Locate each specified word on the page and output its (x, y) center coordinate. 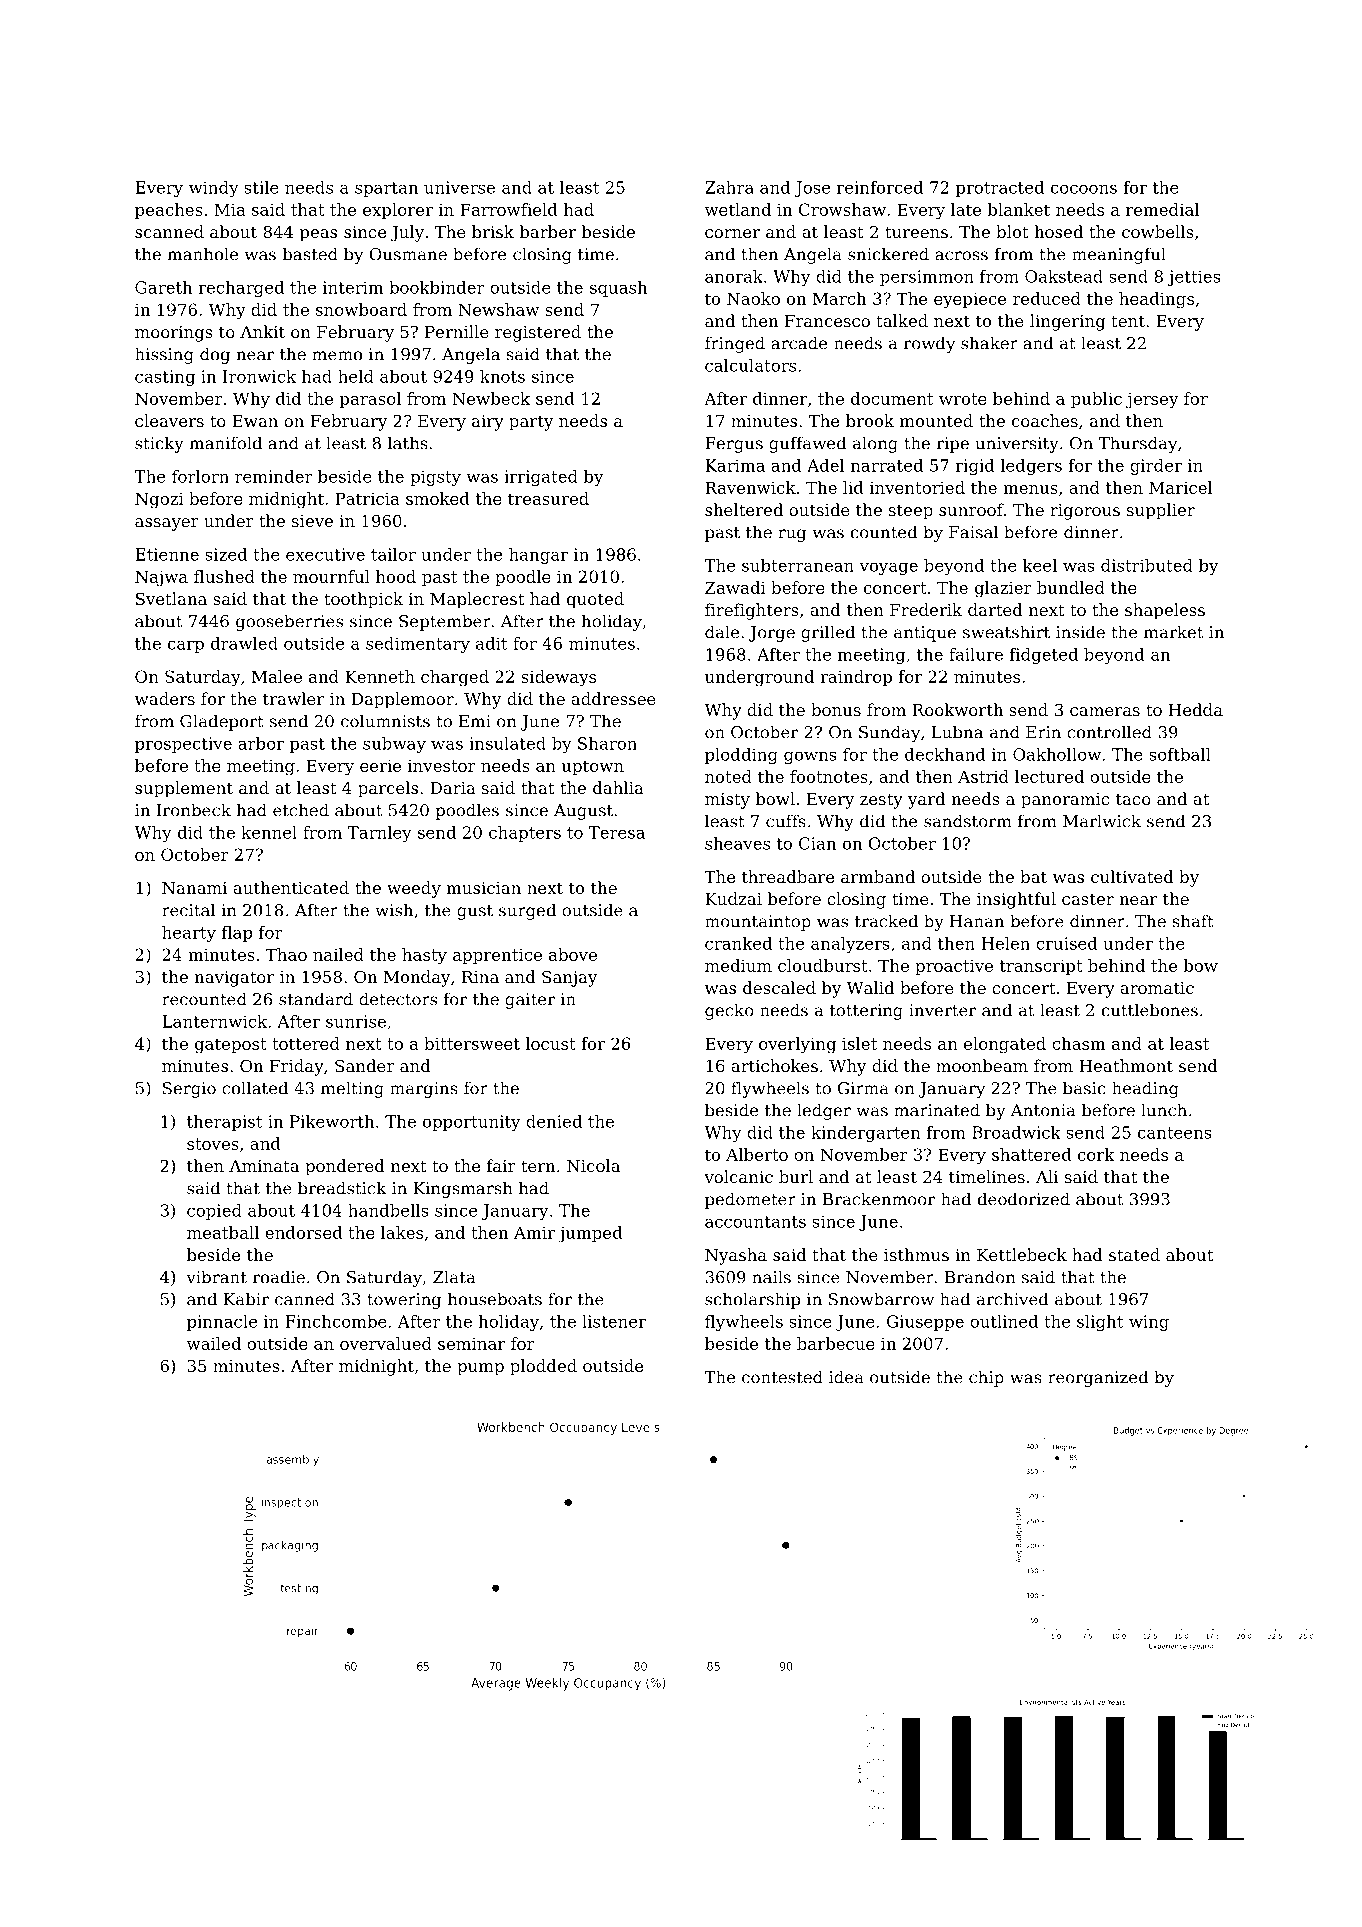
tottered (306, 1043)
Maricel (1180, 487)
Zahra (729, 187)
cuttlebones (1150, 1010)
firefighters (752, 611)
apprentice (497, 956)
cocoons (1084, 189)
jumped (590, 1234)
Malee (277, 676)
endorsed (304, 1232)
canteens (1175, 1133)
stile (261, 187)
